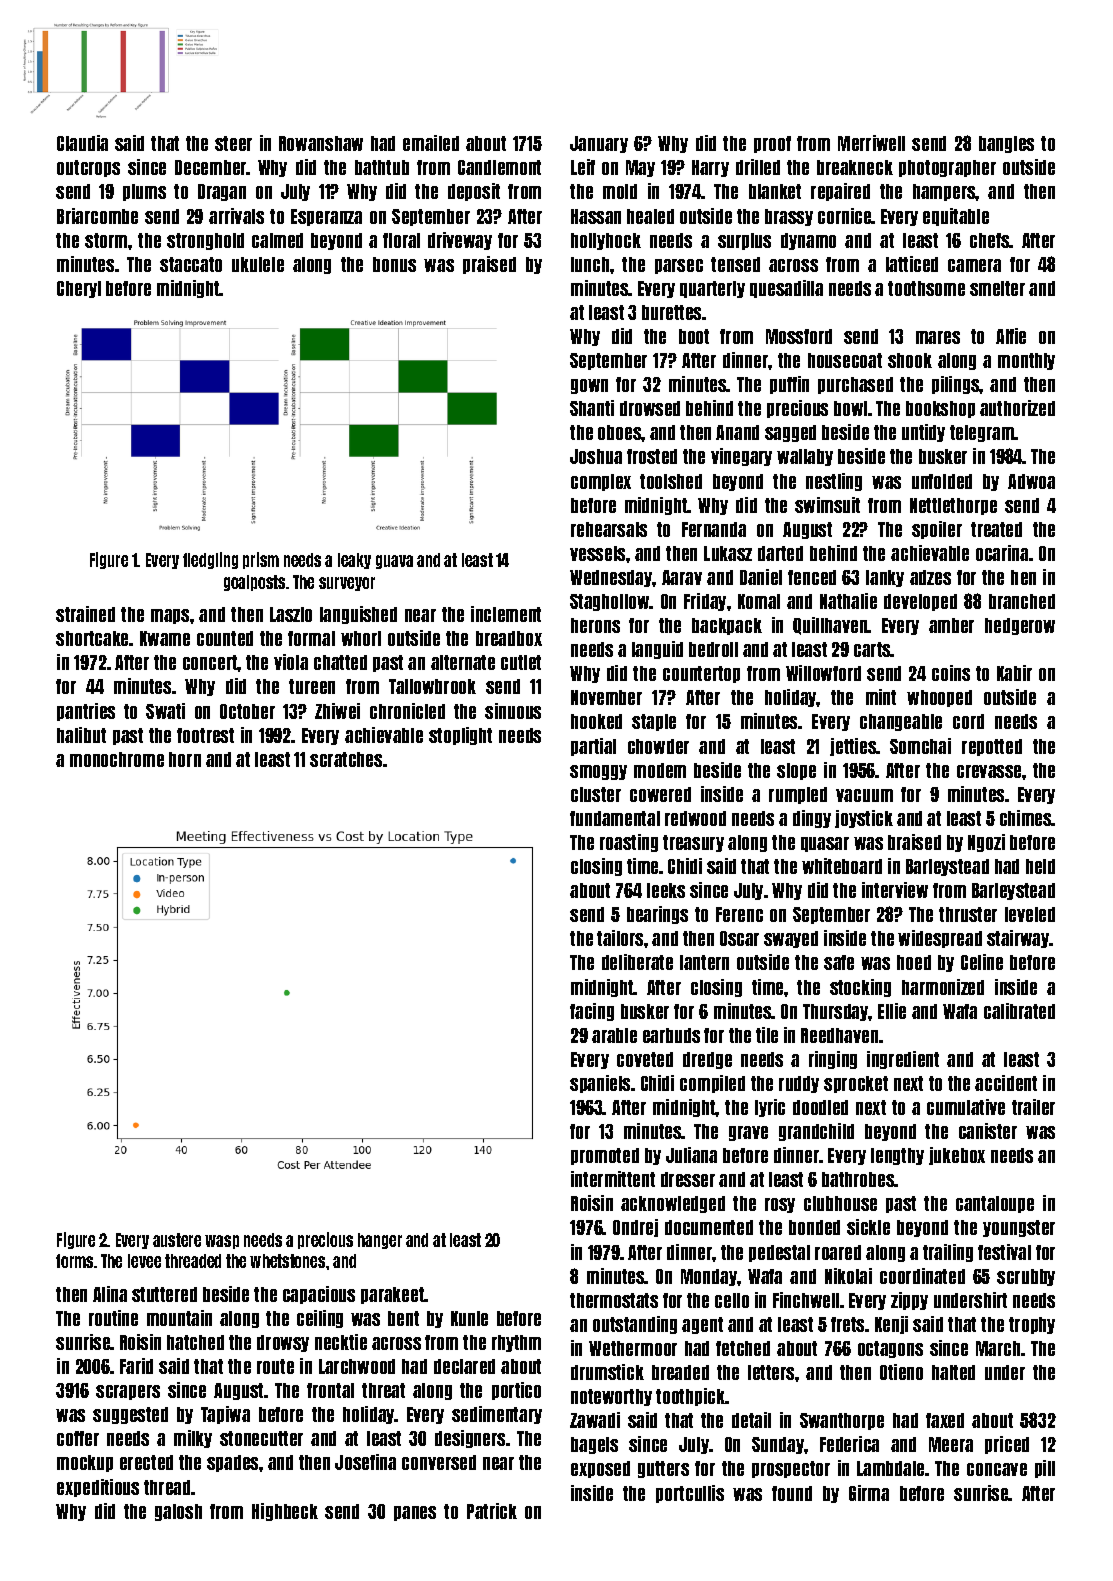  What do you see at coordinates (177, 1240) in the document?
I see `austere` at bounding box center [177, 1240].
